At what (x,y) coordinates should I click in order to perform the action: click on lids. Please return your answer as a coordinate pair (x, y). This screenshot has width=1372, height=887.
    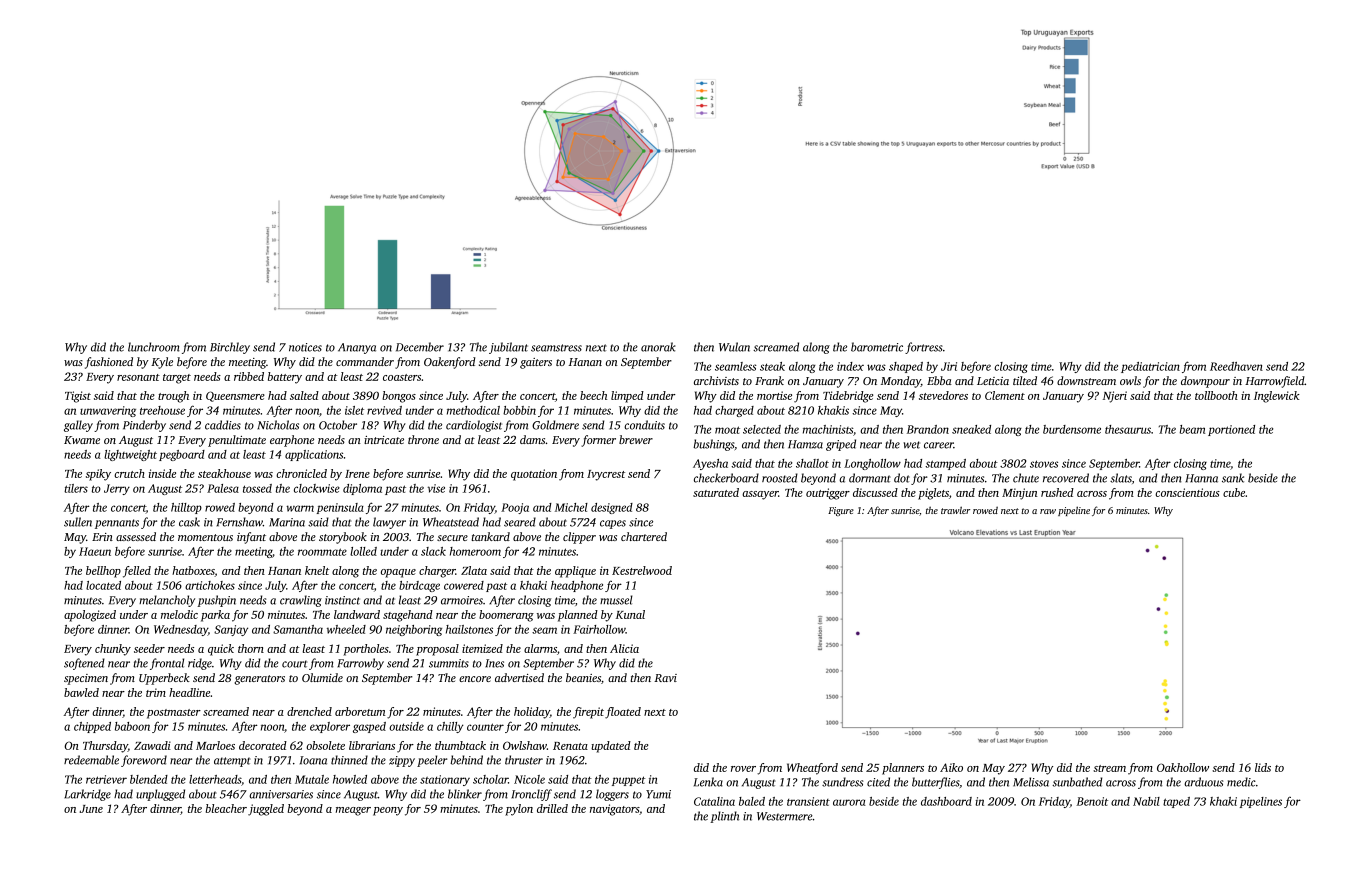
    Looking at the image, I should click on (1263, 767).
